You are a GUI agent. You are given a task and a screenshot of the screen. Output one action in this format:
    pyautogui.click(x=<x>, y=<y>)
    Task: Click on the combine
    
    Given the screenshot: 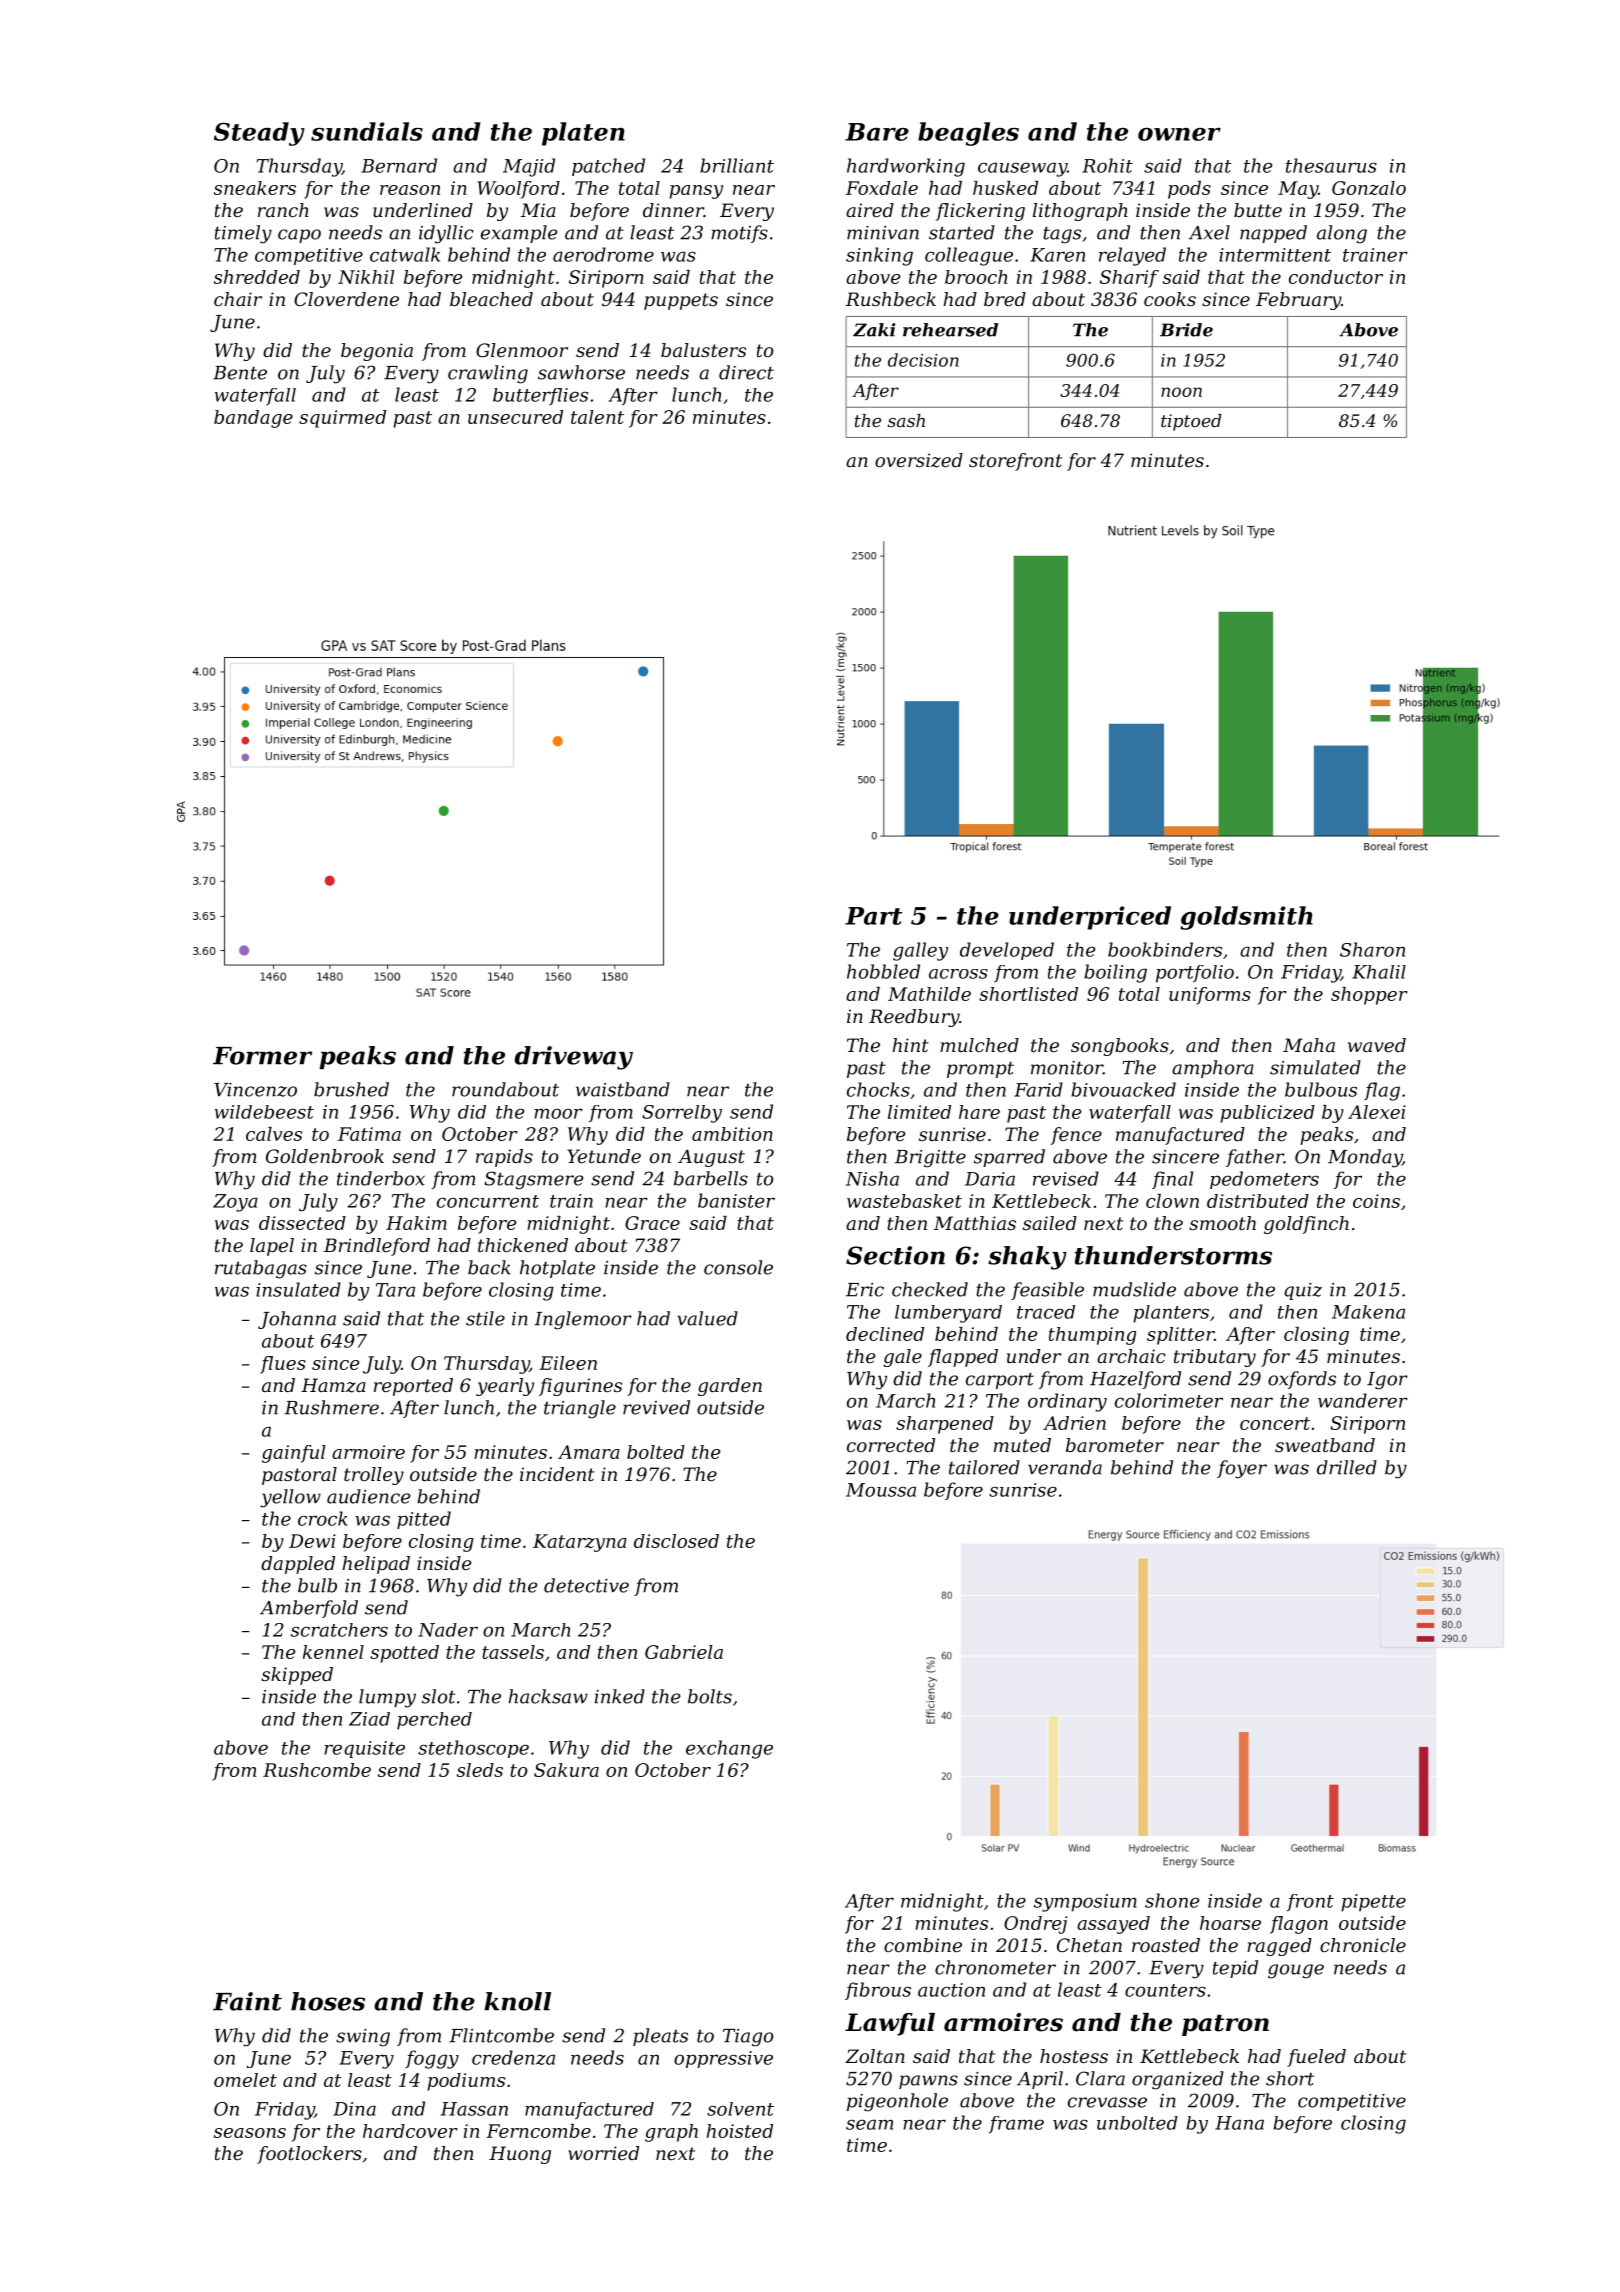 What is the action you would take?
    pyautogui.click(x=923, y=1945)
